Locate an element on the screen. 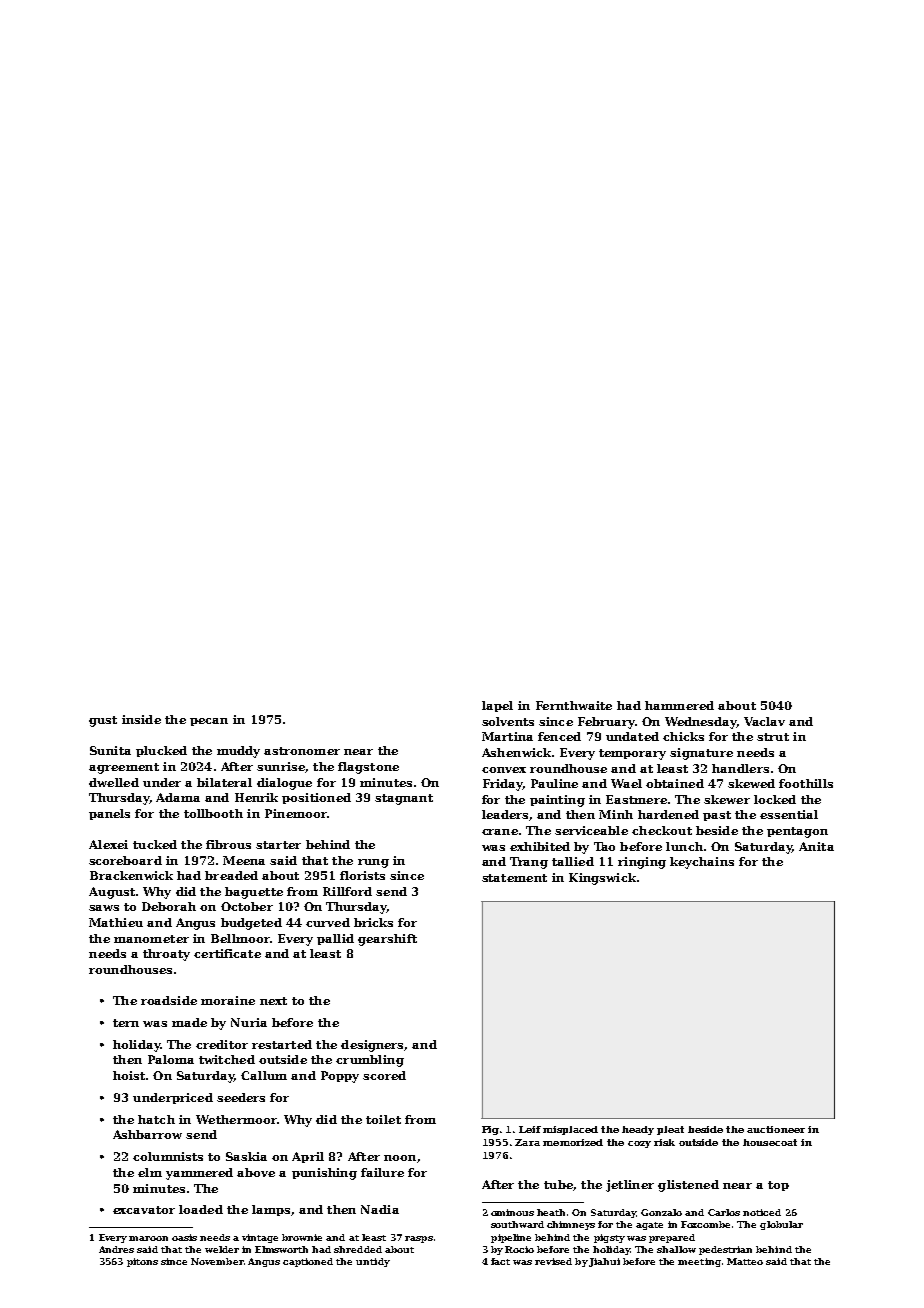 This screenshot has height=1308, width=924. restarted is located at coordinates (282, 1044).
